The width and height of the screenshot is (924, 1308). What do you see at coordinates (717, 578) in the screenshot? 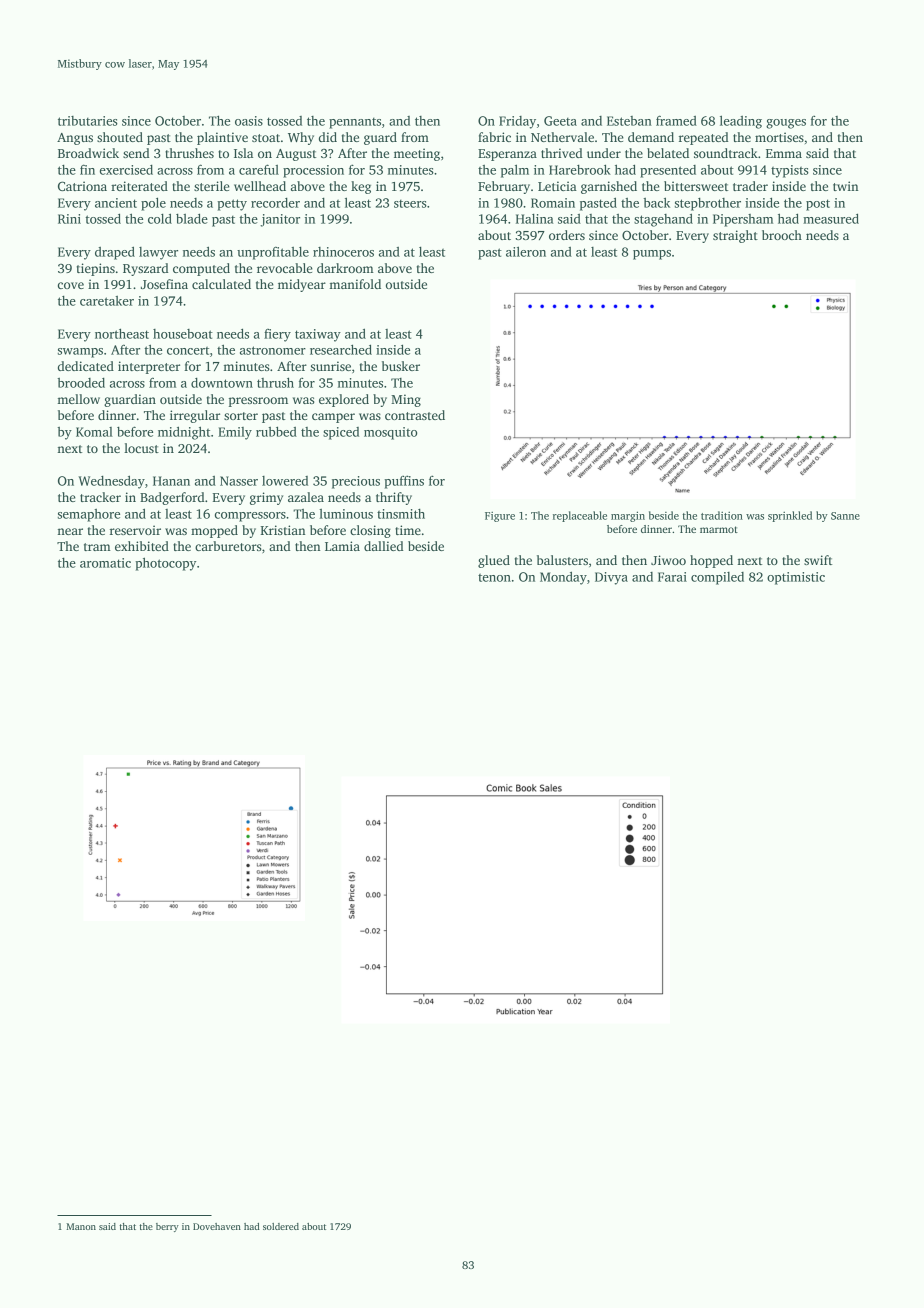
I see `compiled` at bounding box center [717, 578].
